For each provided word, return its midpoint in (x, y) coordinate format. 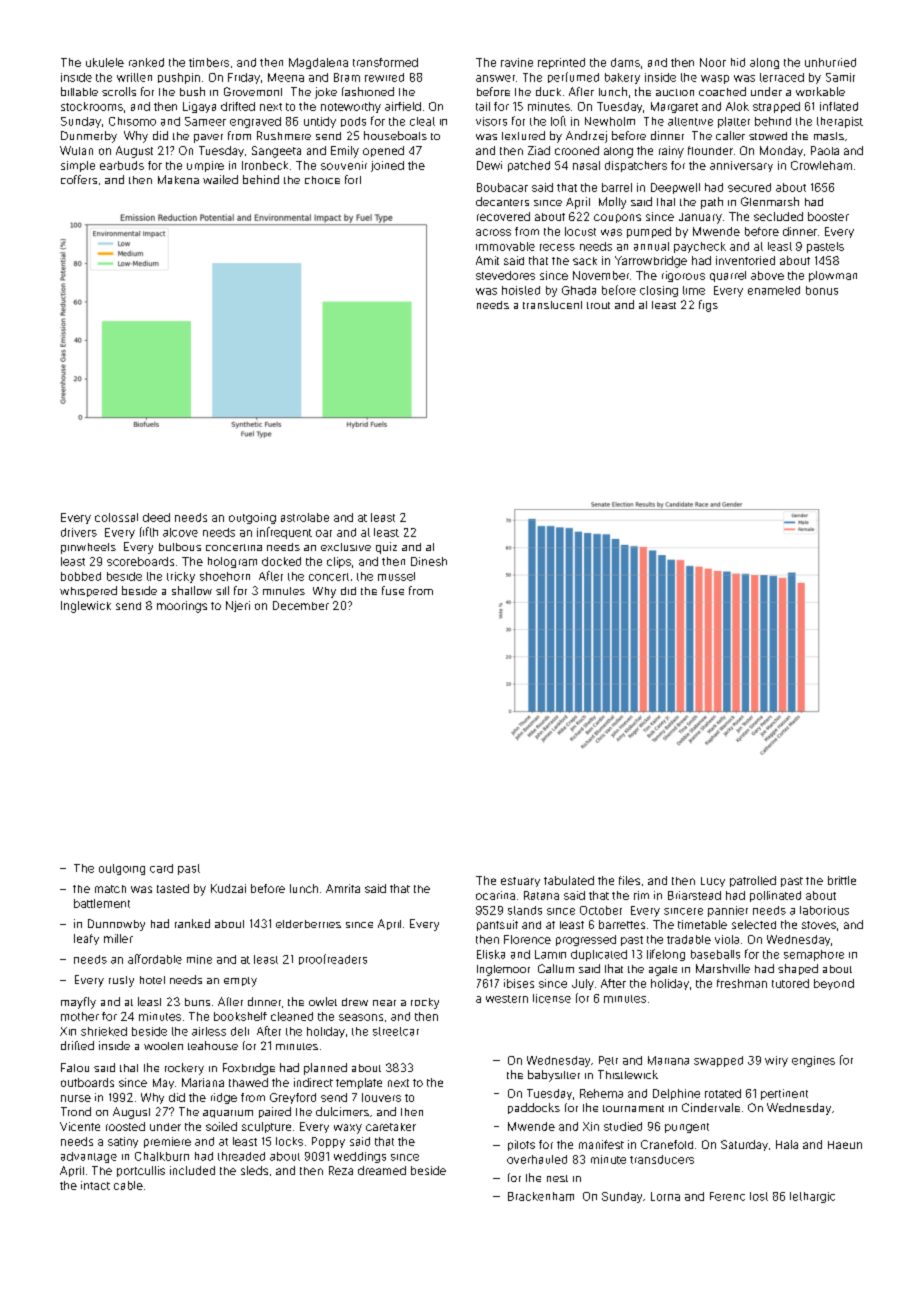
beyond (834, 984)
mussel (396, 576)
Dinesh (429, 561)
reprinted (561, 63)
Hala (787, 1144)
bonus (822, 290)
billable (79, 91)
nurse (76, 1098)
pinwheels (88, 548)
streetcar (396, 1031)
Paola (825, 150)
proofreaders (333, 959)
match (110, 889)
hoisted (521, 290)
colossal (116, 517)
